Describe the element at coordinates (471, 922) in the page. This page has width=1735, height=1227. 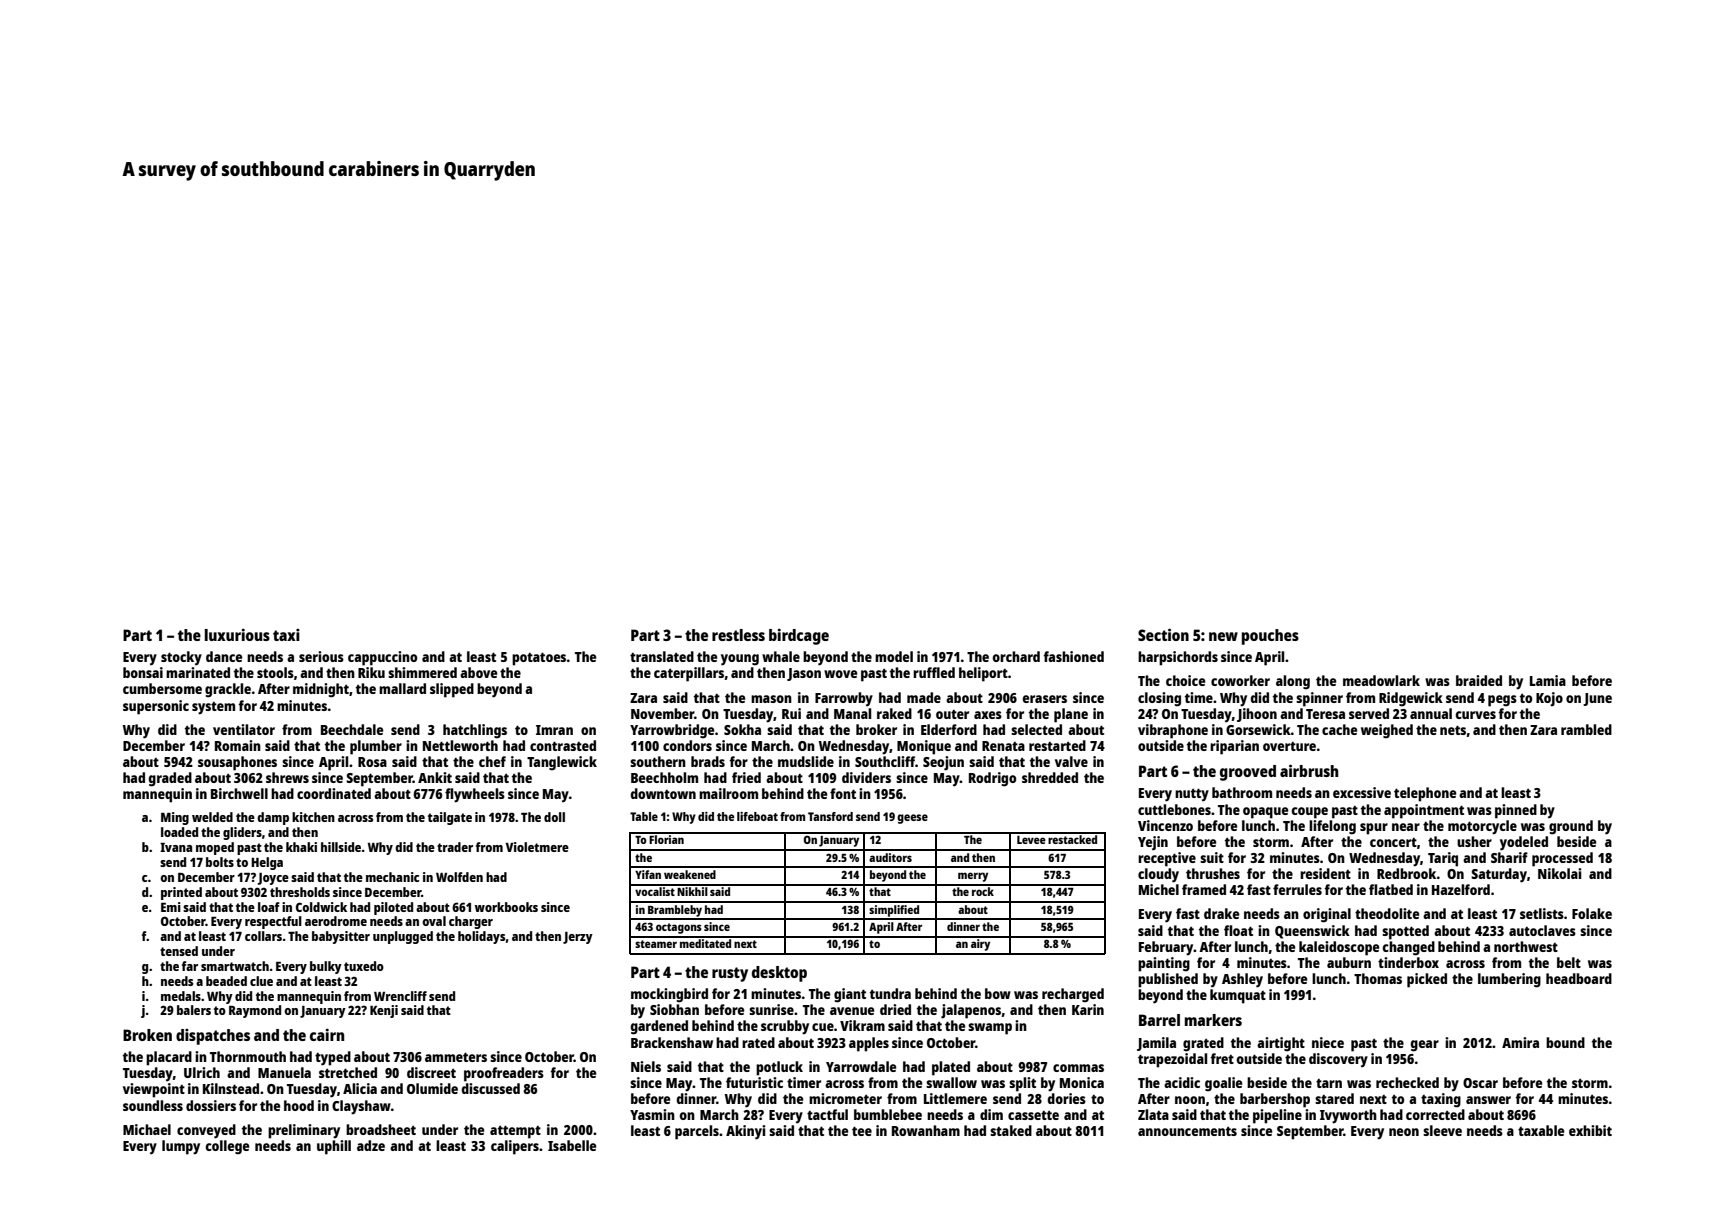
I see `charger` at that location.
